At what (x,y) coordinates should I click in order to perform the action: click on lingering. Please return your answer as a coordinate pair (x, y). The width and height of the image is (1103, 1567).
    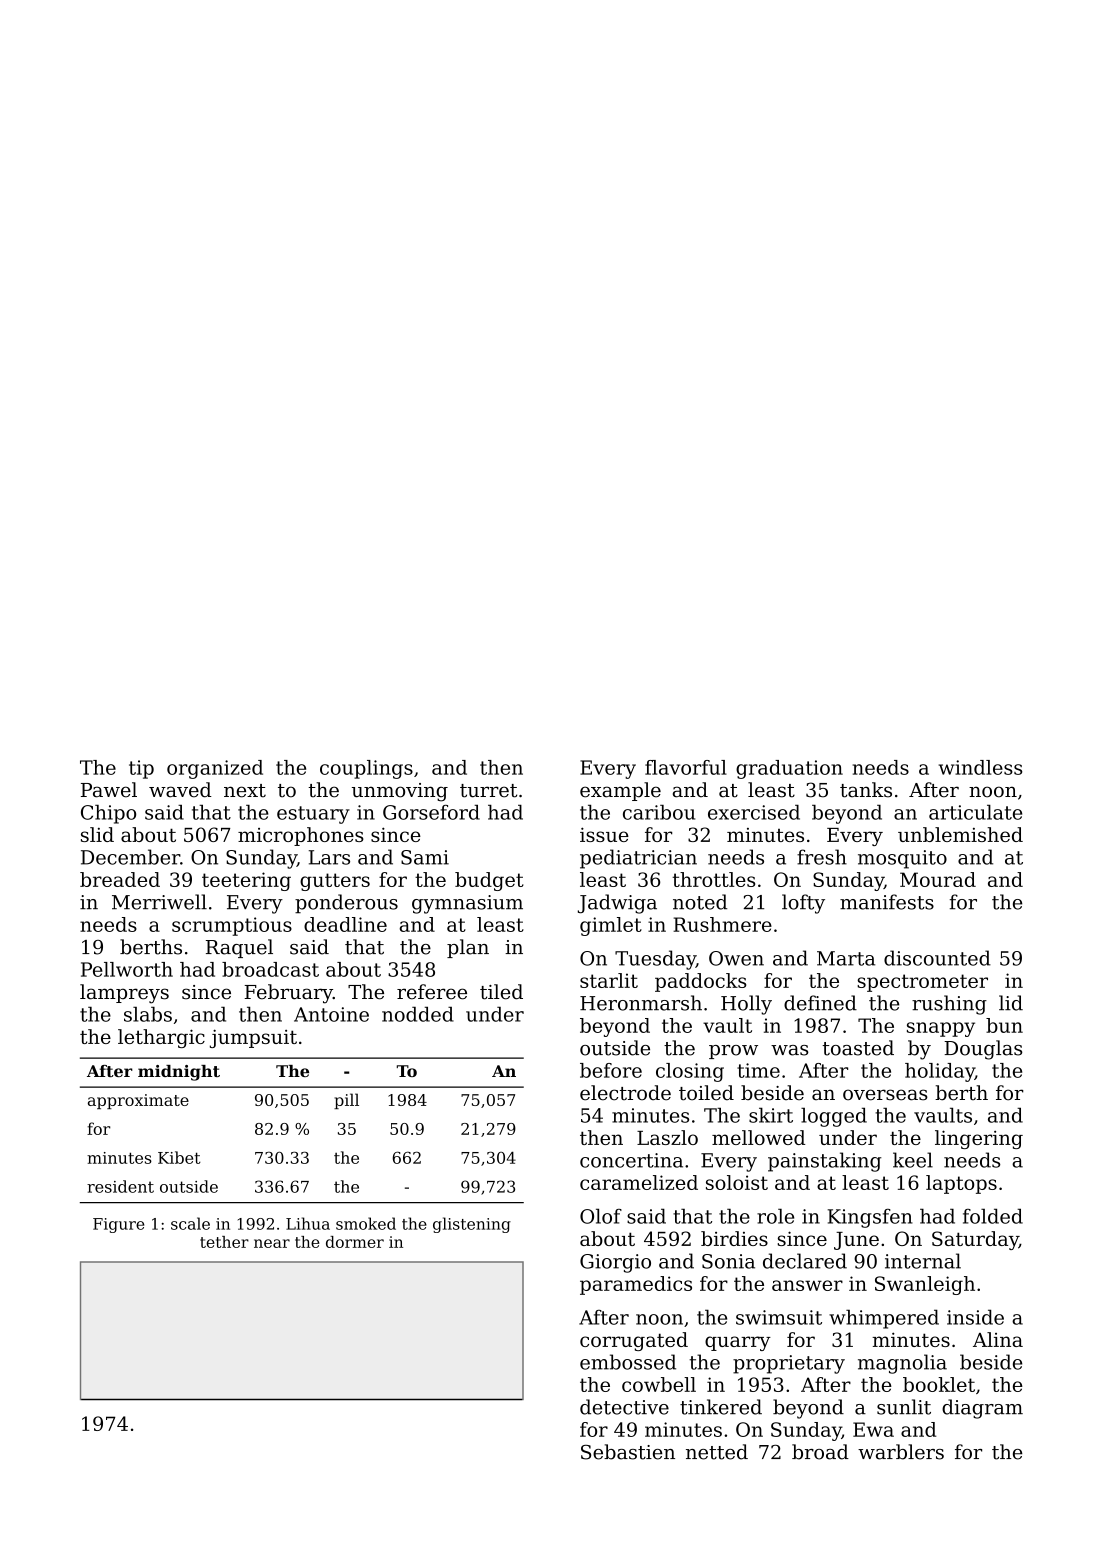
    Looking at the image, I should click on (979, 1139).
